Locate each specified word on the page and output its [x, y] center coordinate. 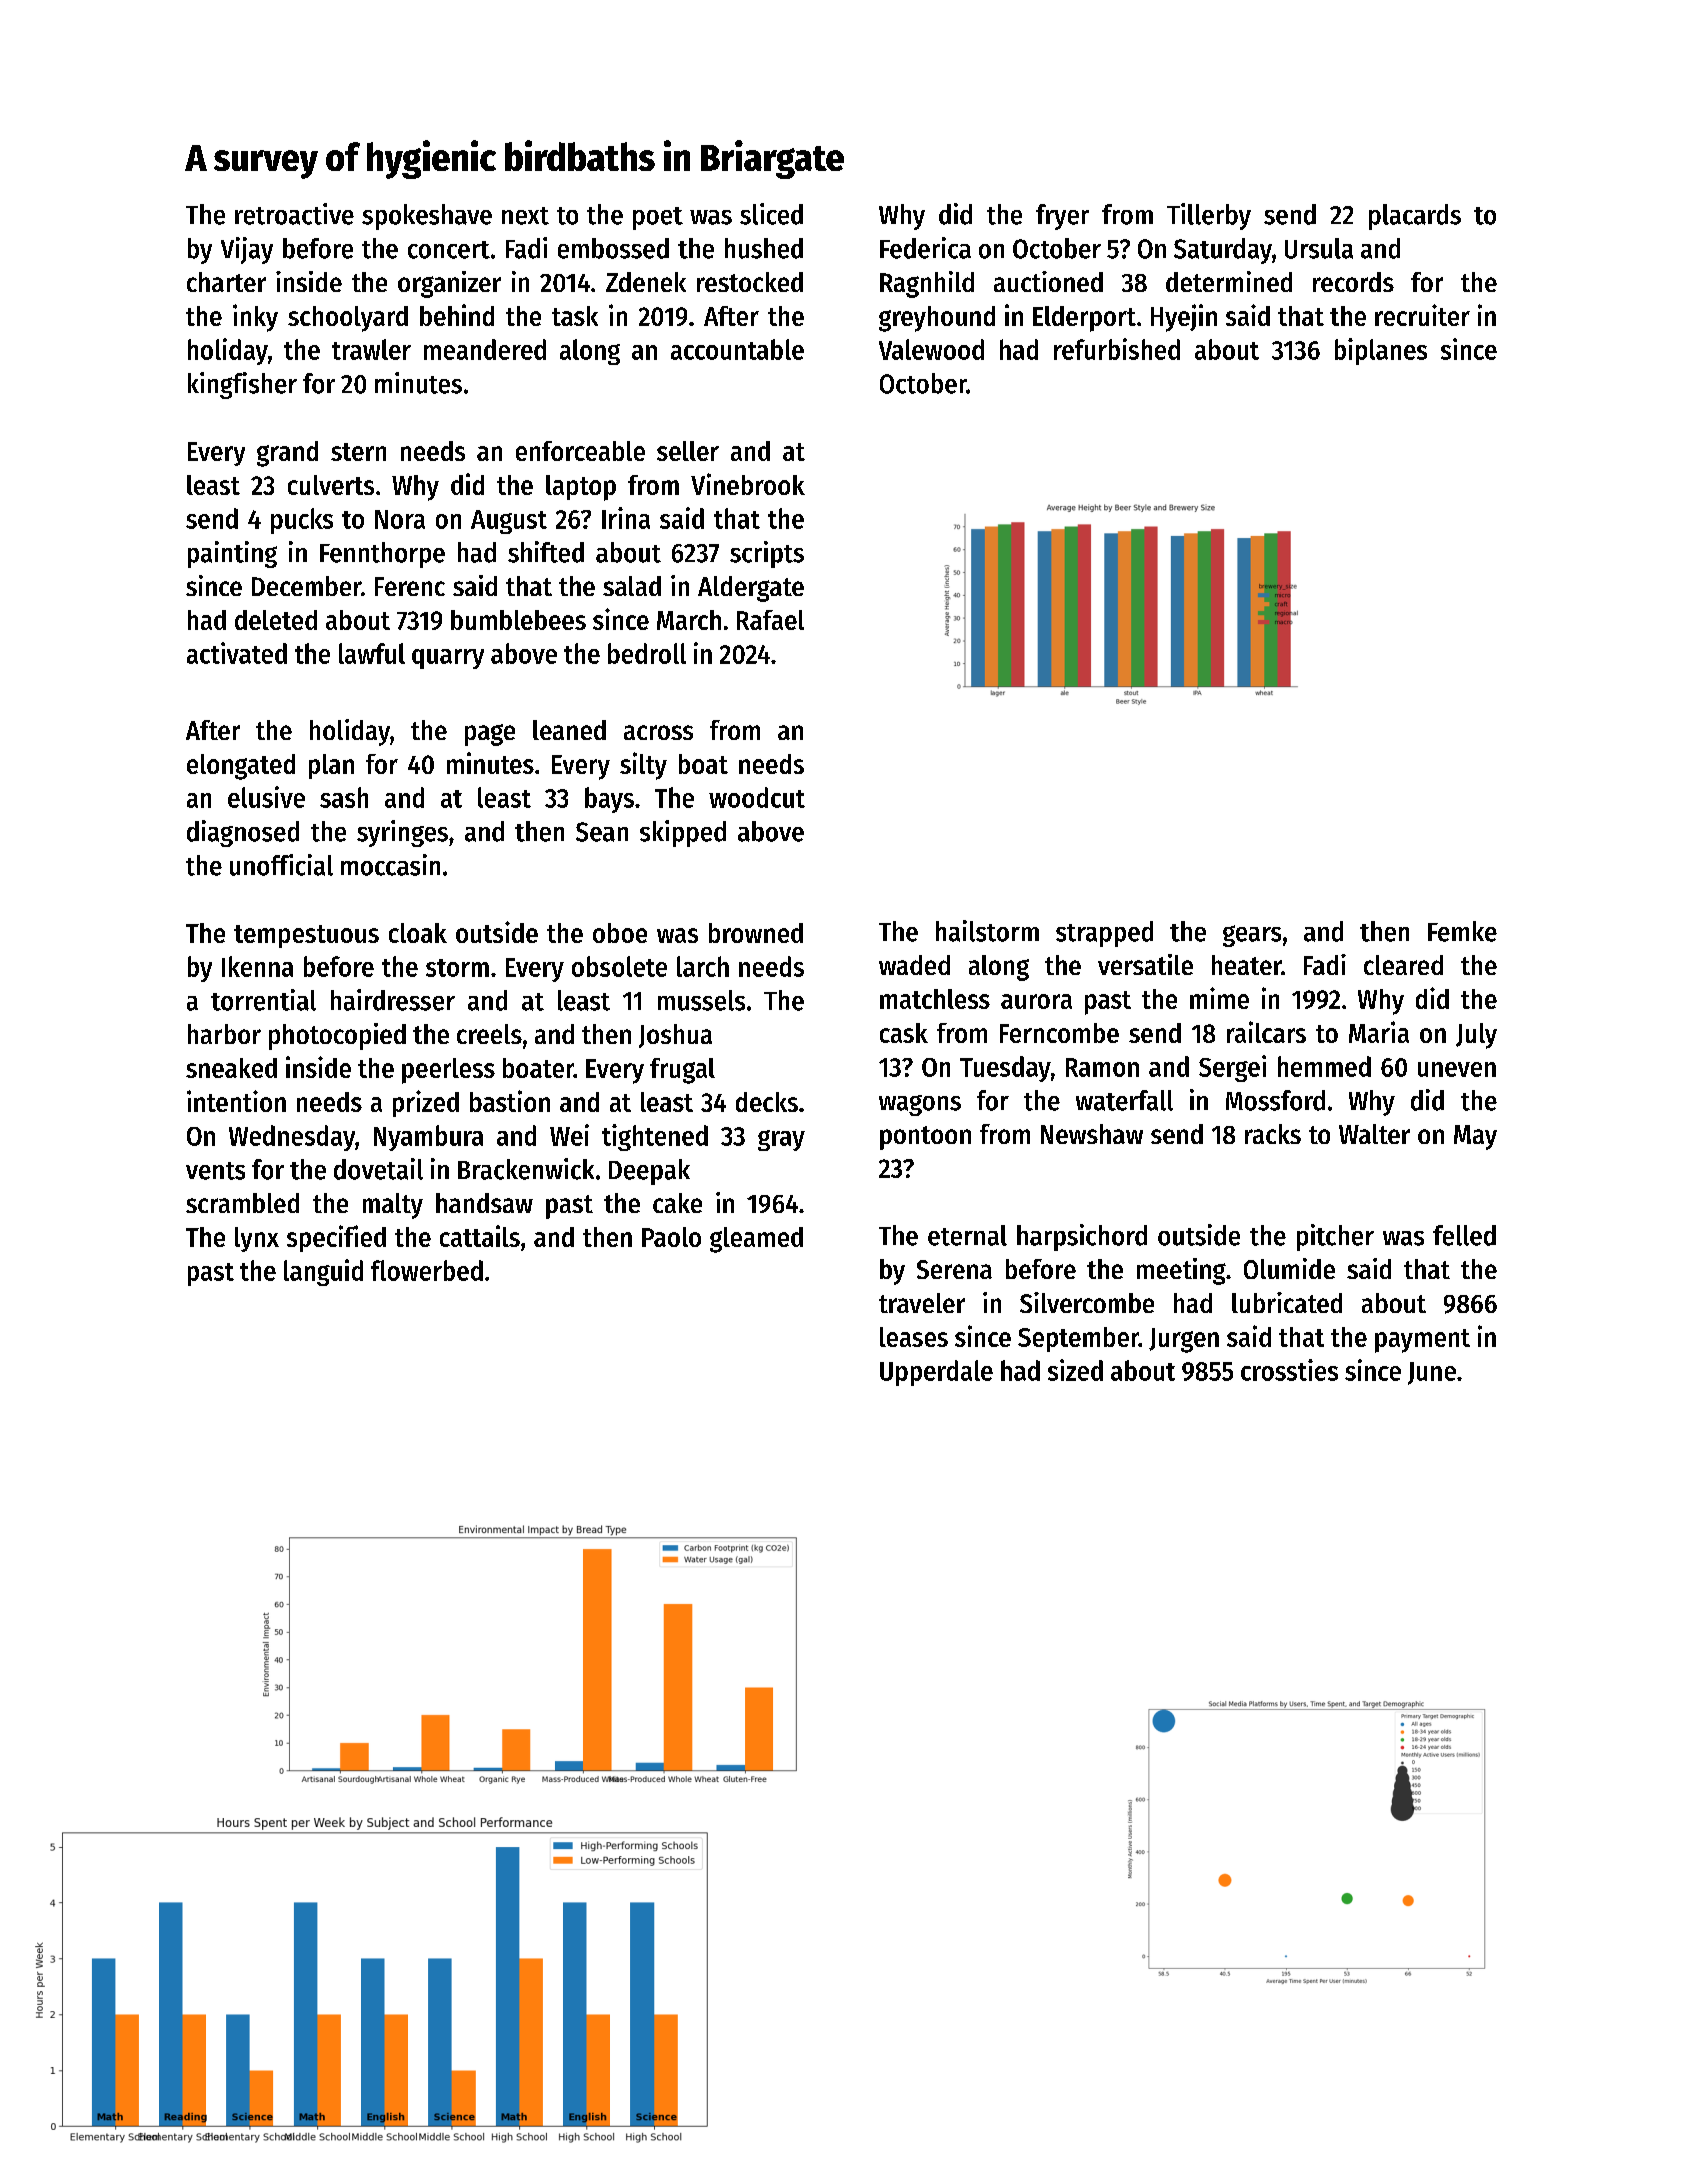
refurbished [1117, 349]
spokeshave [427, 217]
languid [323, 1272]
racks [1273, 1134]
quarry [448, 659]
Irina [626, 518]
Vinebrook [748, 484]
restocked [750, 282]
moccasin [390, 865]
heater [1246, 965]
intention [236, 1101]
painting [232, 554]
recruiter [1422, 315]
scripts [767, 554]
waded [914, 965]
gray [781, 1140]
